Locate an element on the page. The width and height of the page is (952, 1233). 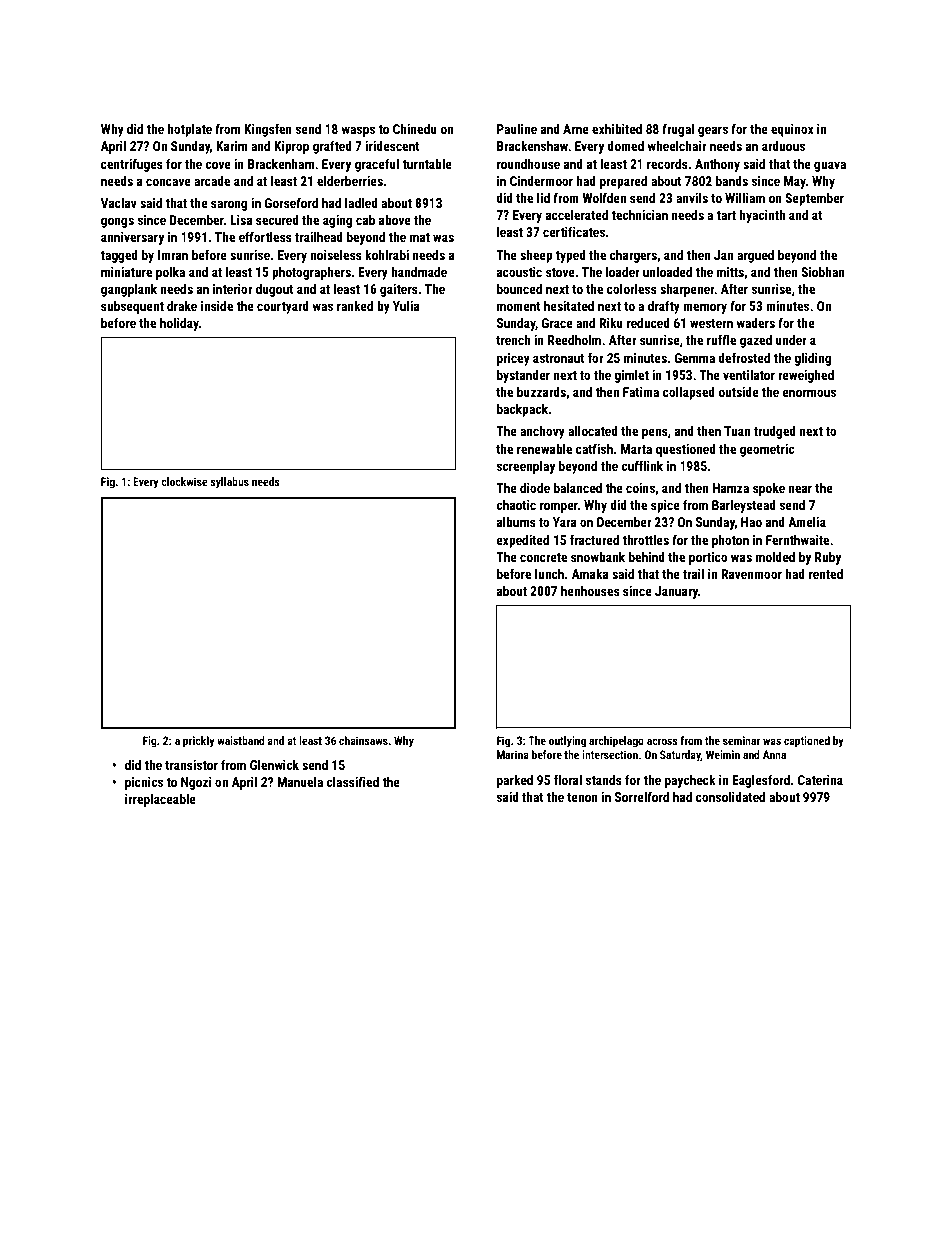
equinox is located at coordinates (792, 130).
